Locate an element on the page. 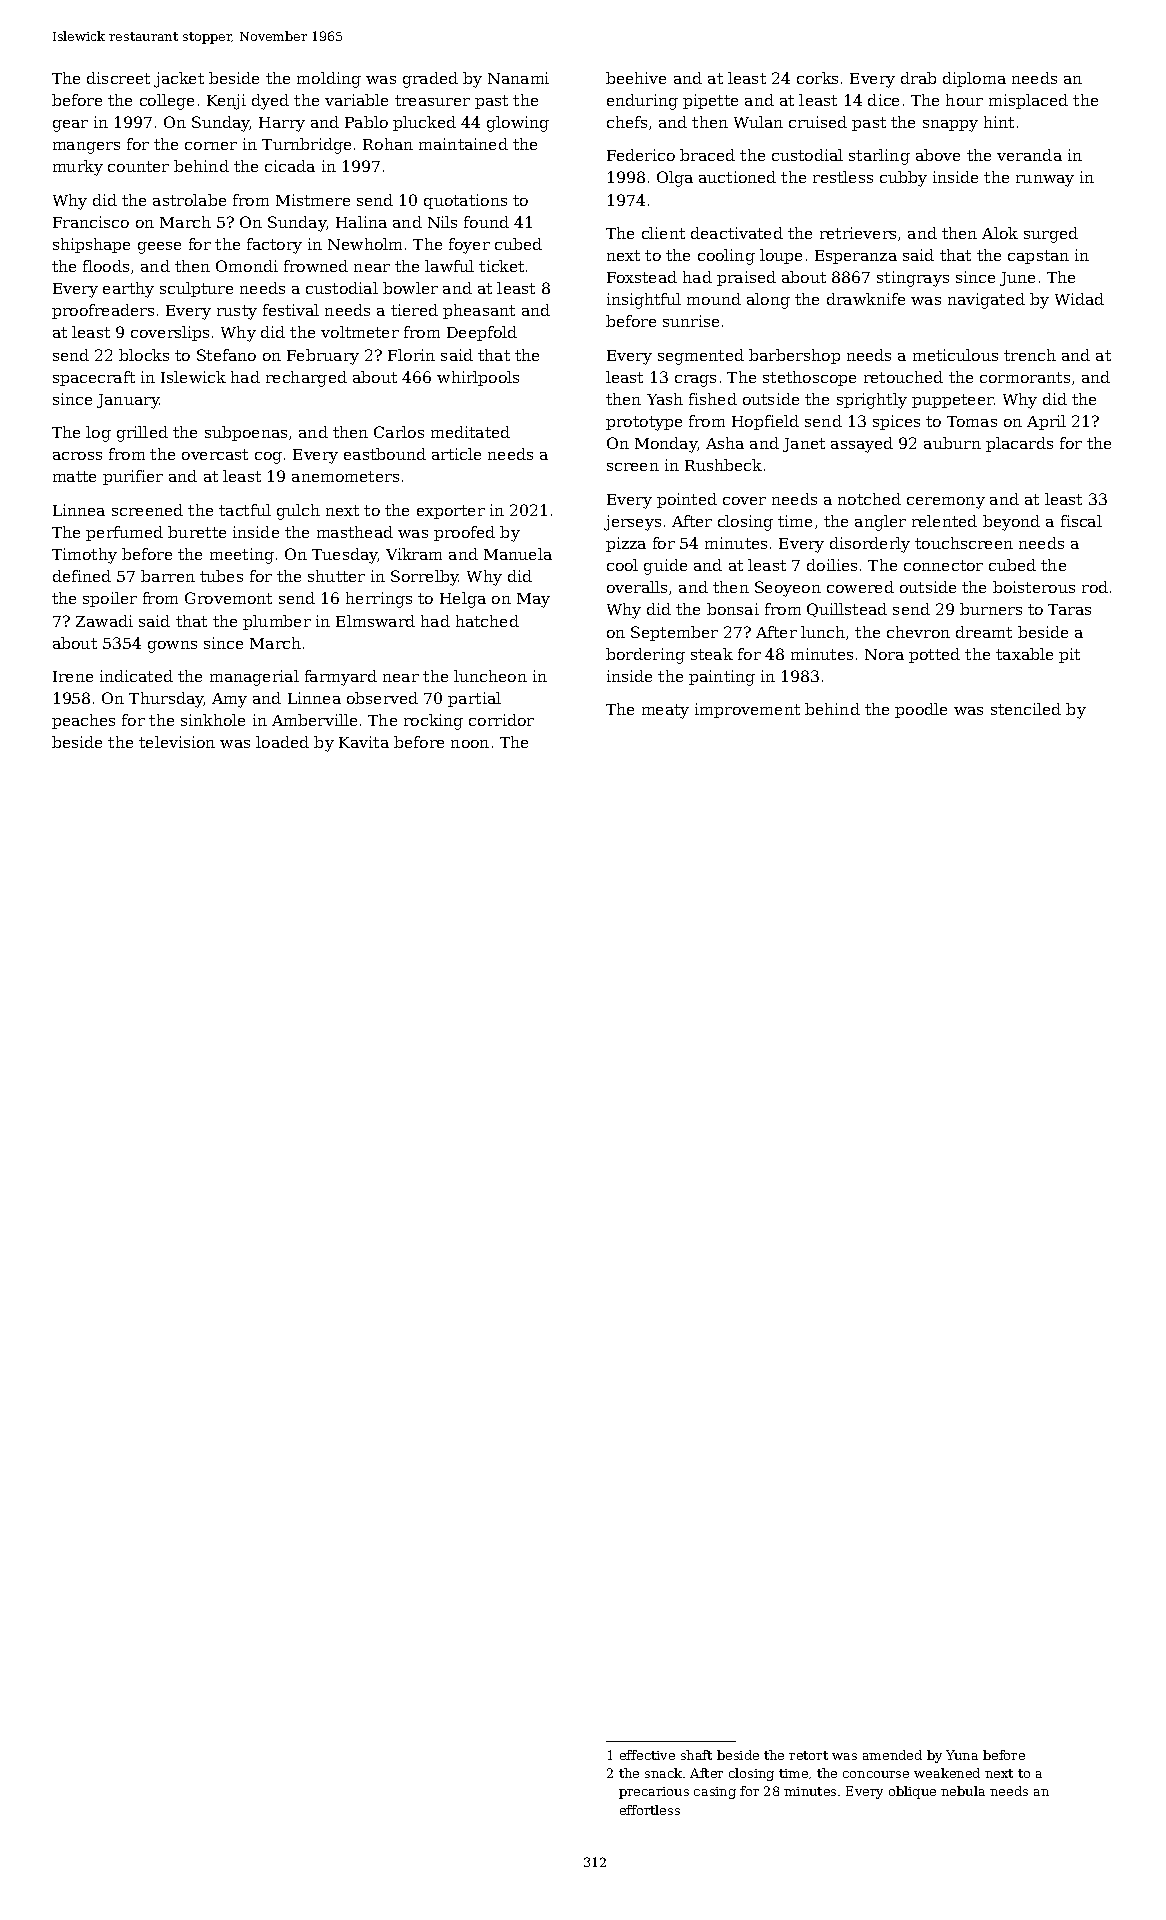 This document has height=1920, width=1166. peaches is located at coordinates (83, 721).
